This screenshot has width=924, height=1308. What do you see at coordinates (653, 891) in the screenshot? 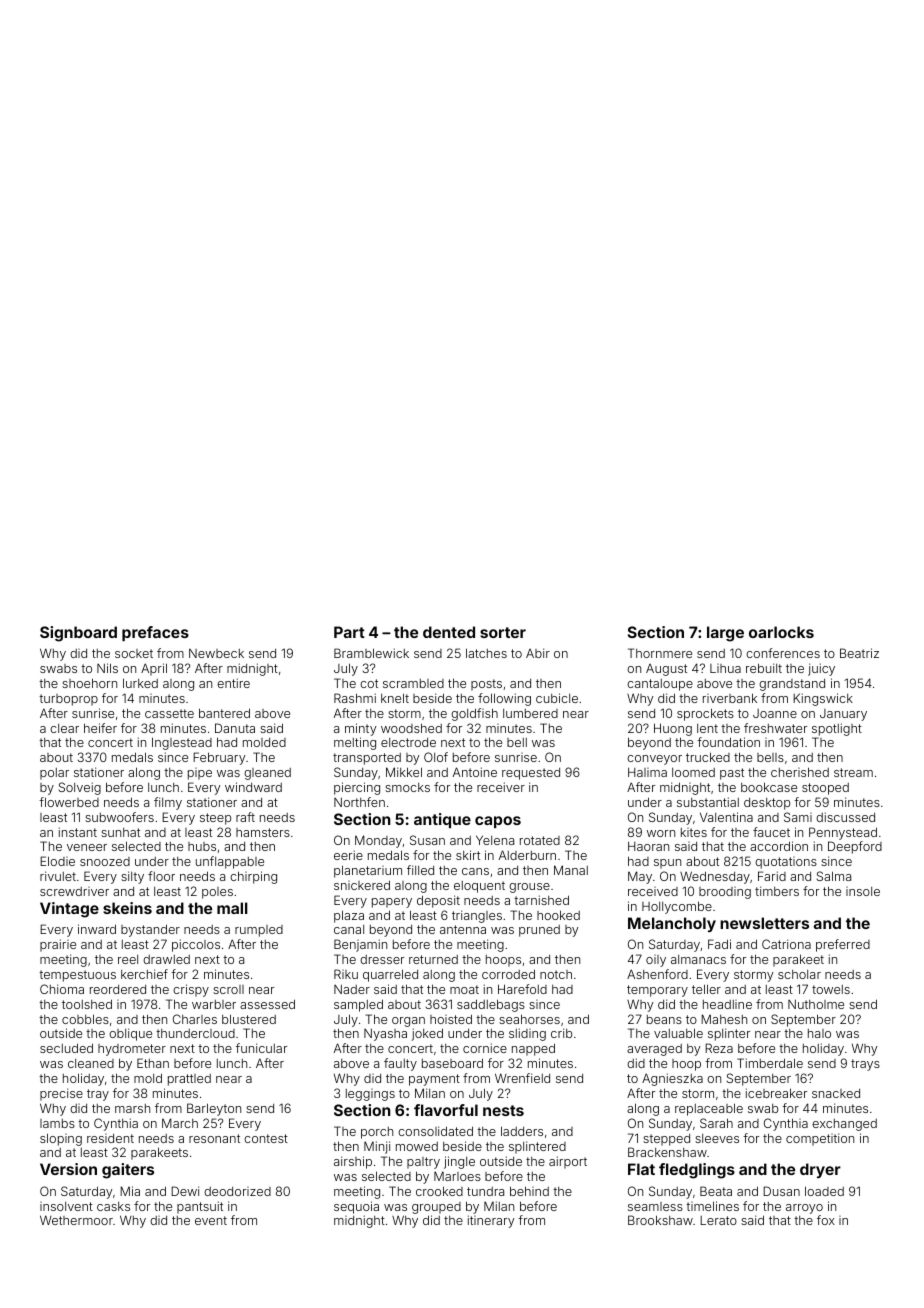
I see `received` at bounding box center [653, 891].
